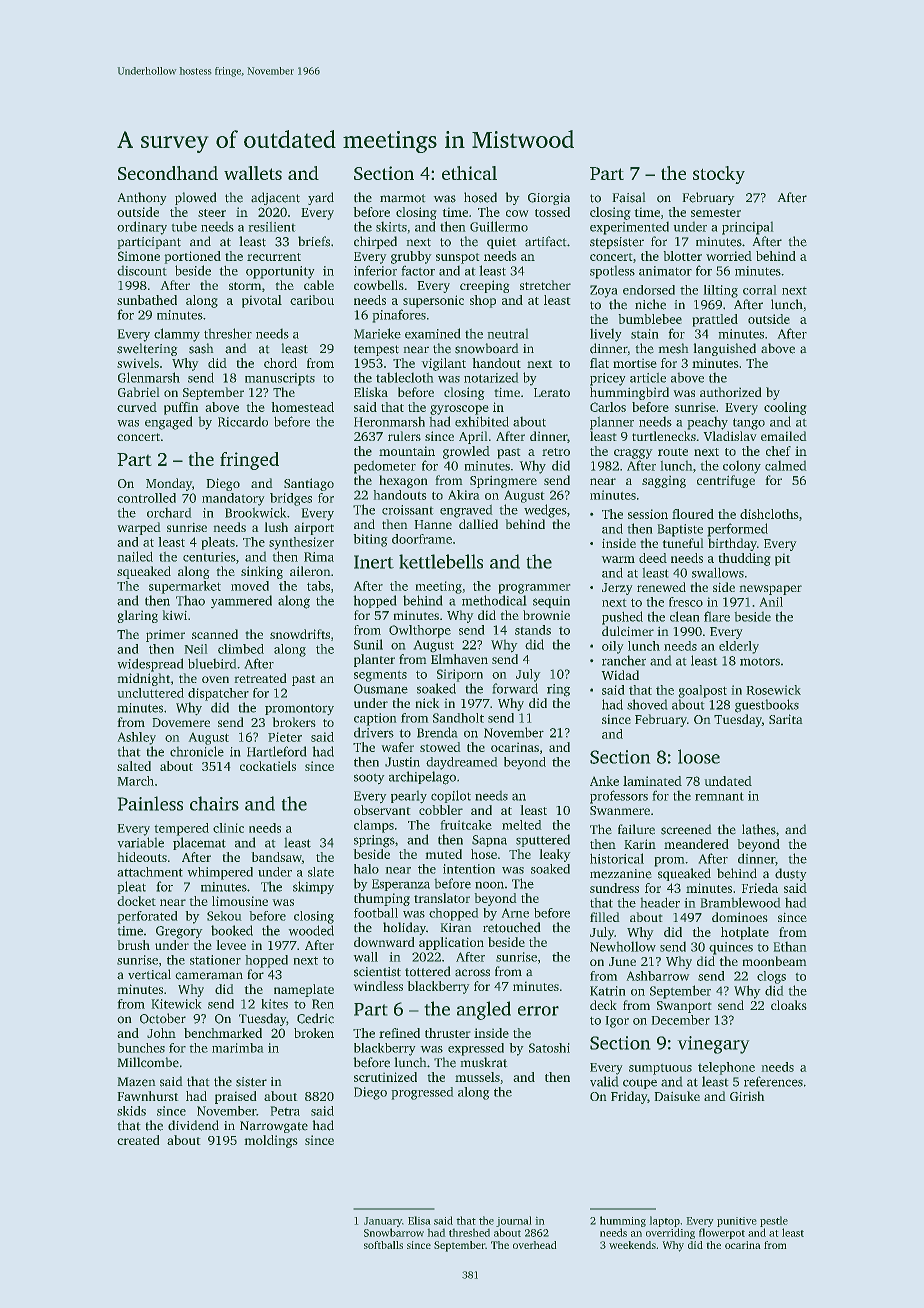  I want to click on Petra, so click(285, 1111).
